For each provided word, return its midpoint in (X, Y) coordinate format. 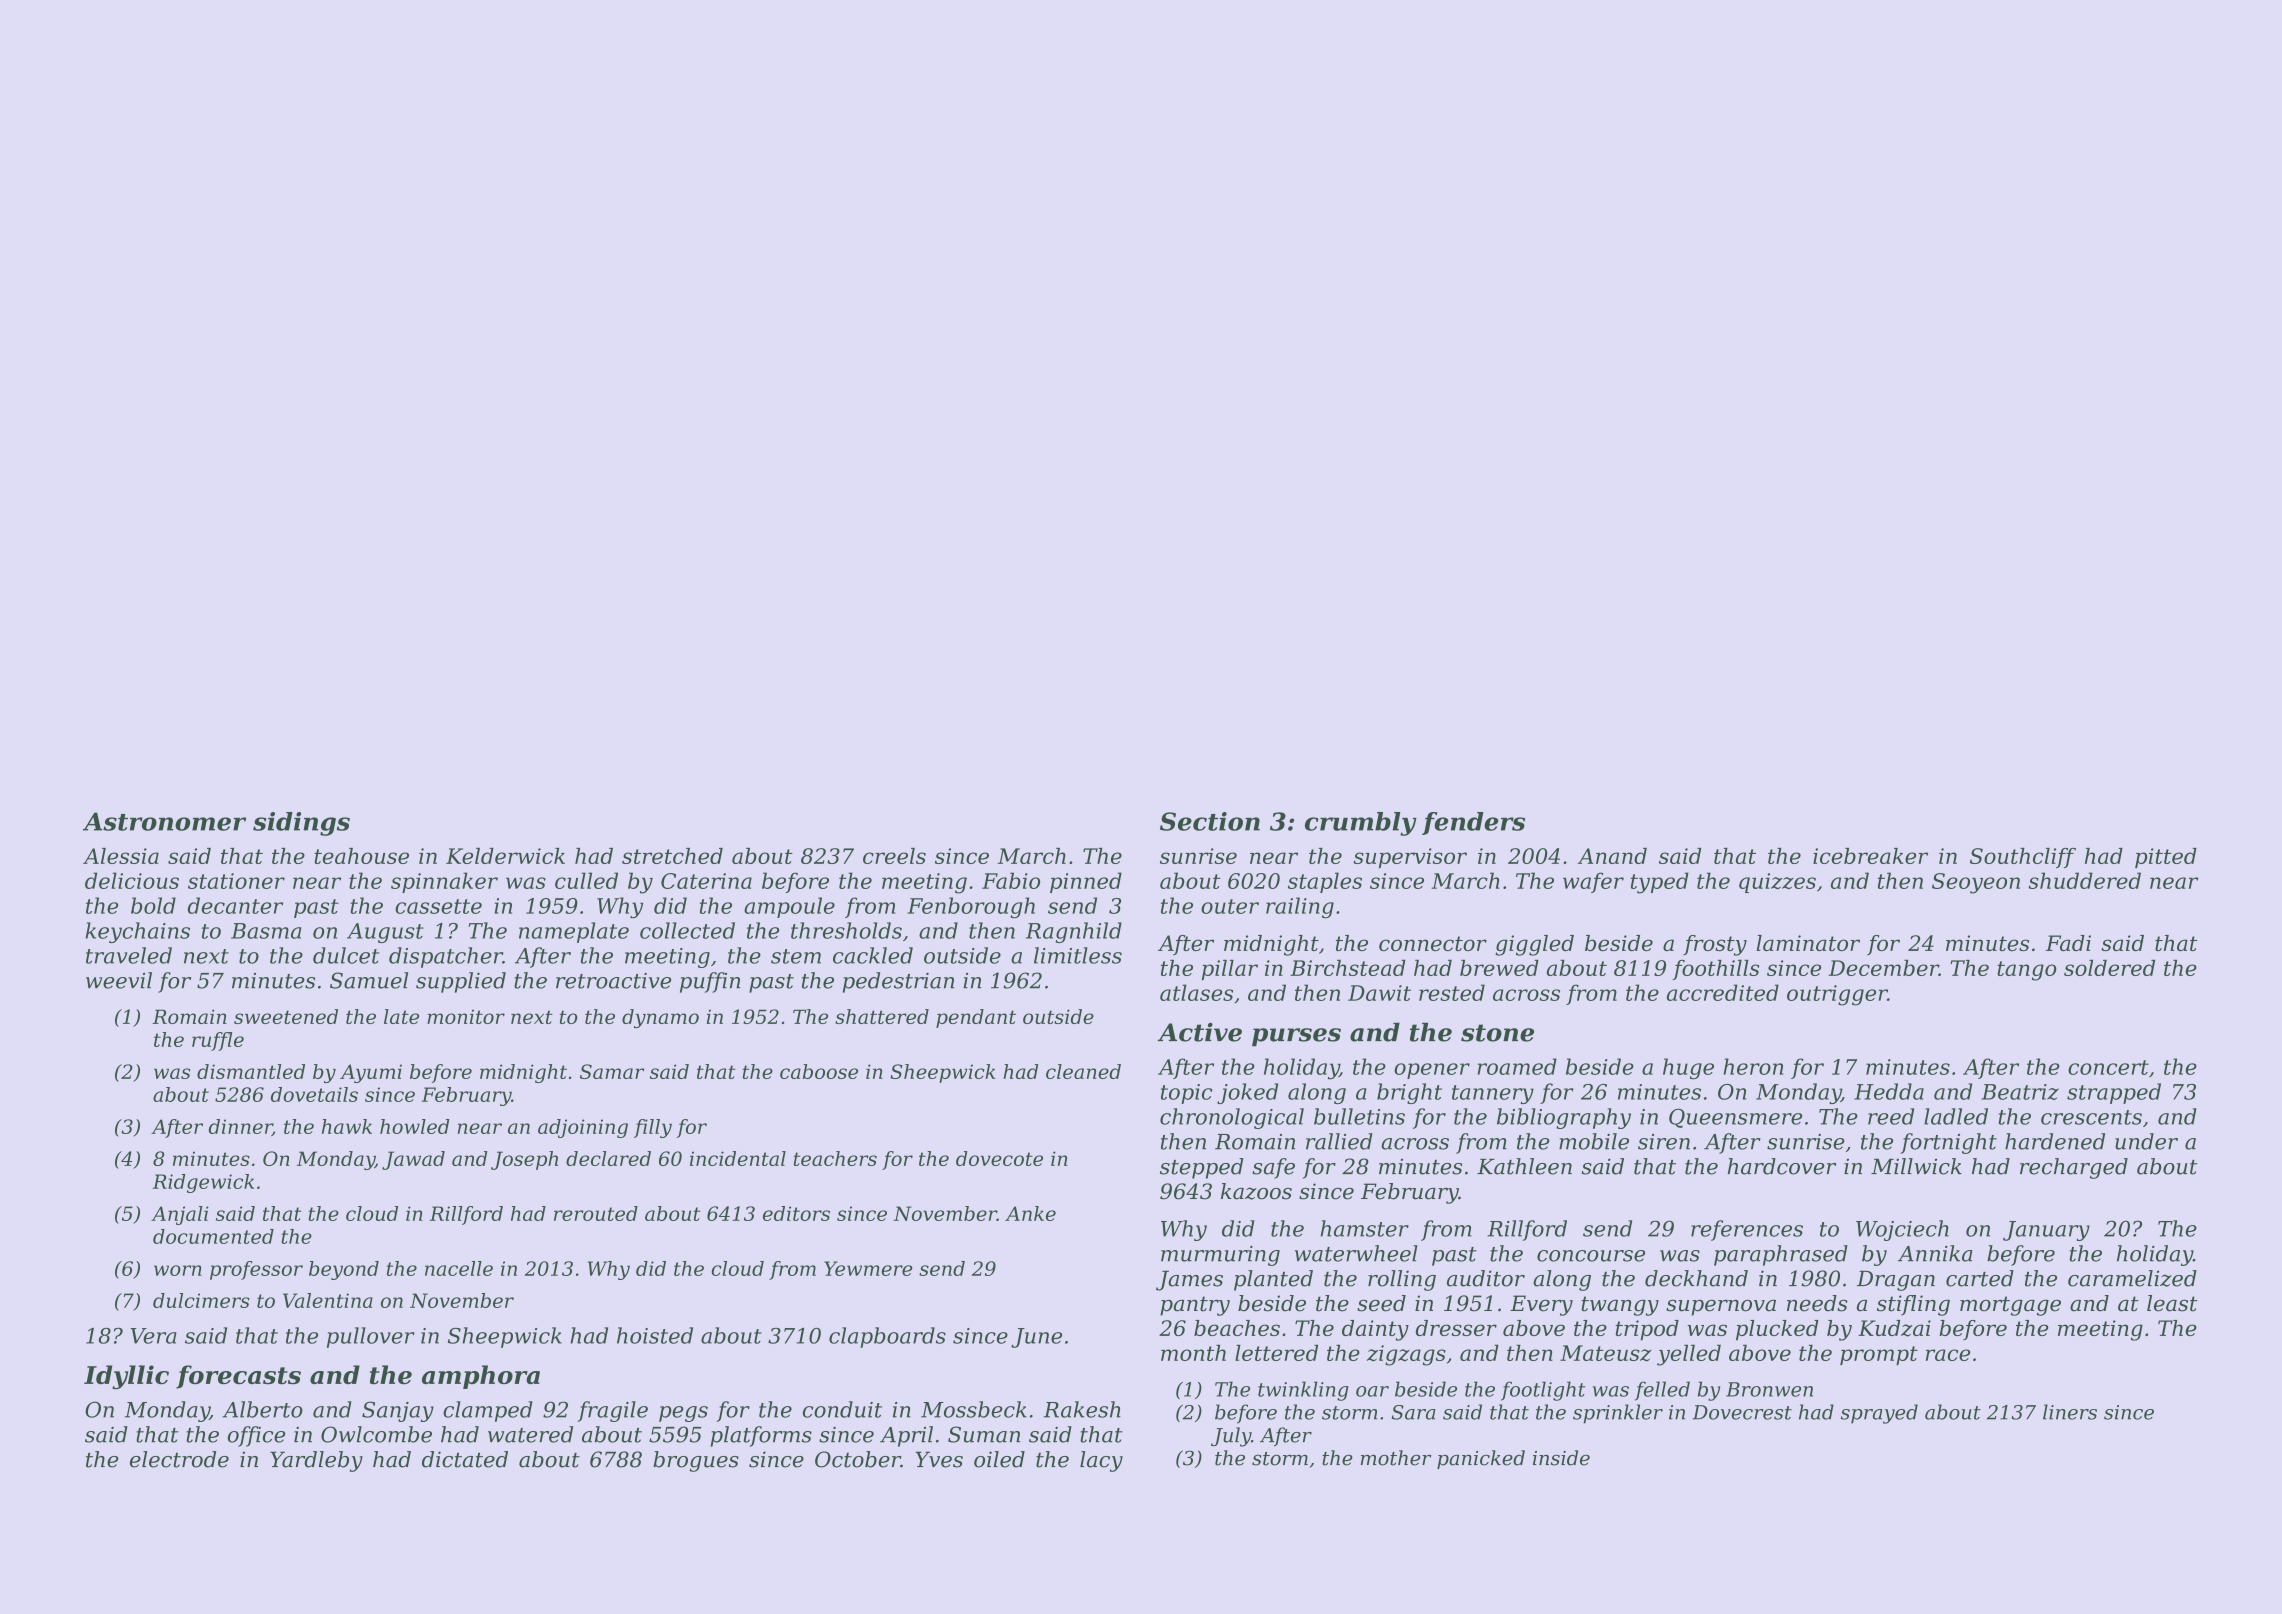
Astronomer (164, 821)
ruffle (218, 1041)
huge (1688, 1069)
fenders (1473, 823)
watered (530, 1434)
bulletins (1359, 1116)
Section (1210, 821)
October (858, 1459)
